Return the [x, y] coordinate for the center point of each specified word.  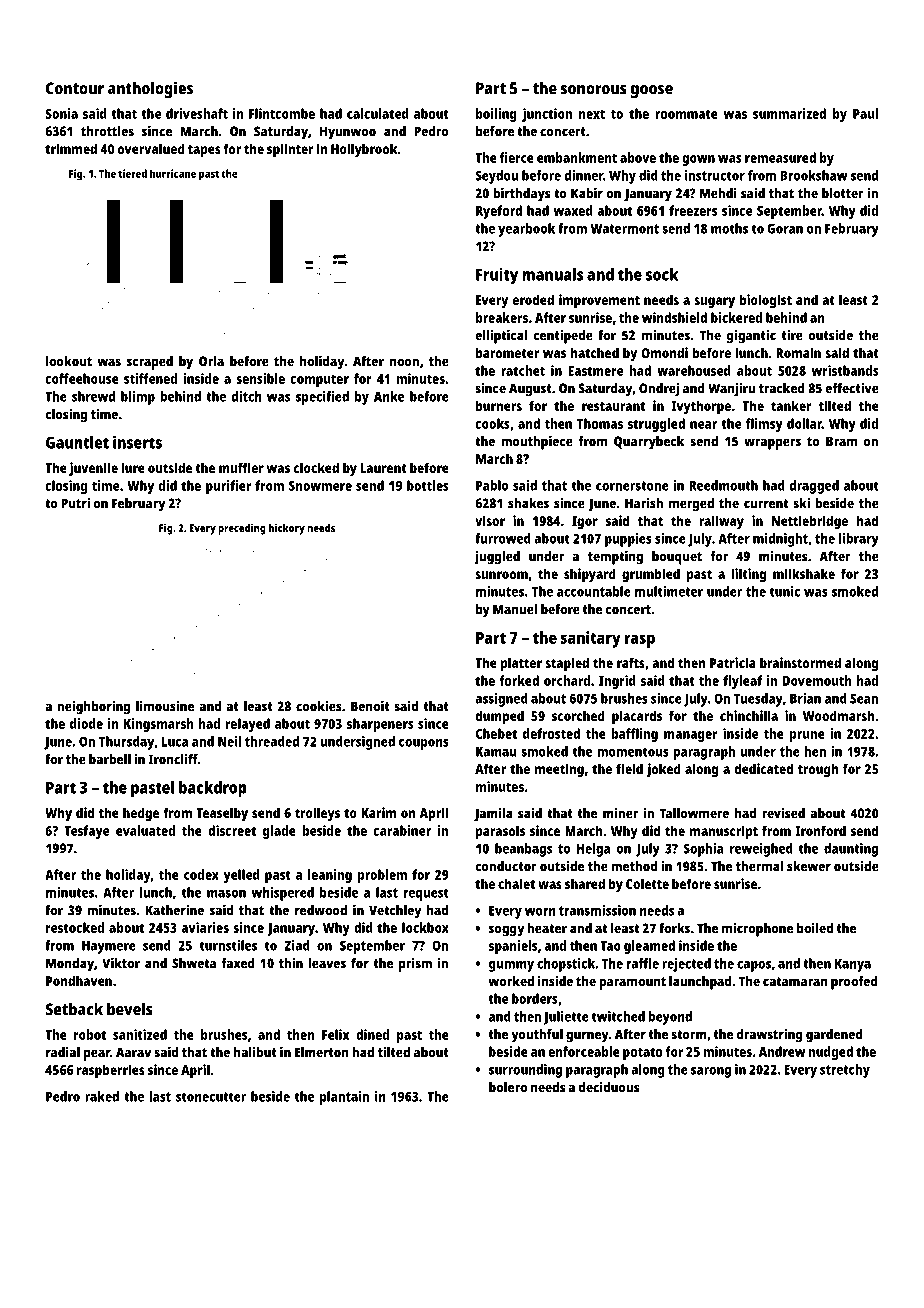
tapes [204, 151]
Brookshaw [813, 175]
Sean [864, 698]
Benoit [370, 706]
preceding [242, 529]
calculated [378, 113]
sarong [711, 1072]
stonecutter [211, 1097]
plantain [344, 1098]
